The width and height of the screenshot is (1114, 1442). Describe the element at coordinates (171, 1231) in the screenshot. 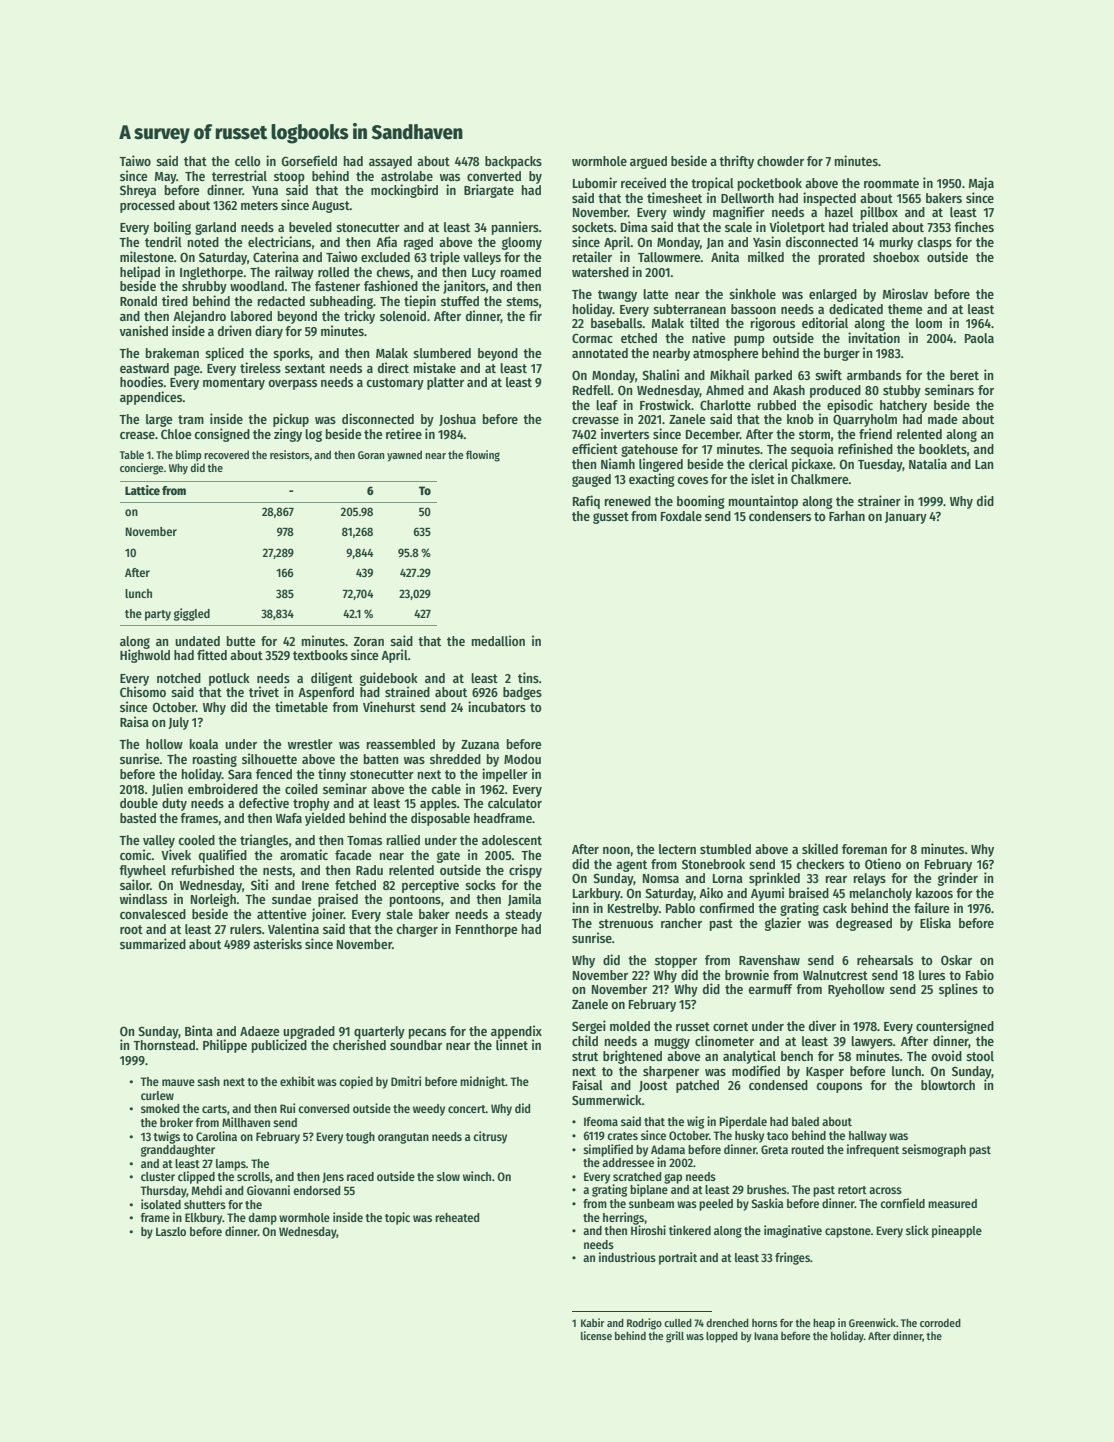

I see `Laszlo` at that location.
